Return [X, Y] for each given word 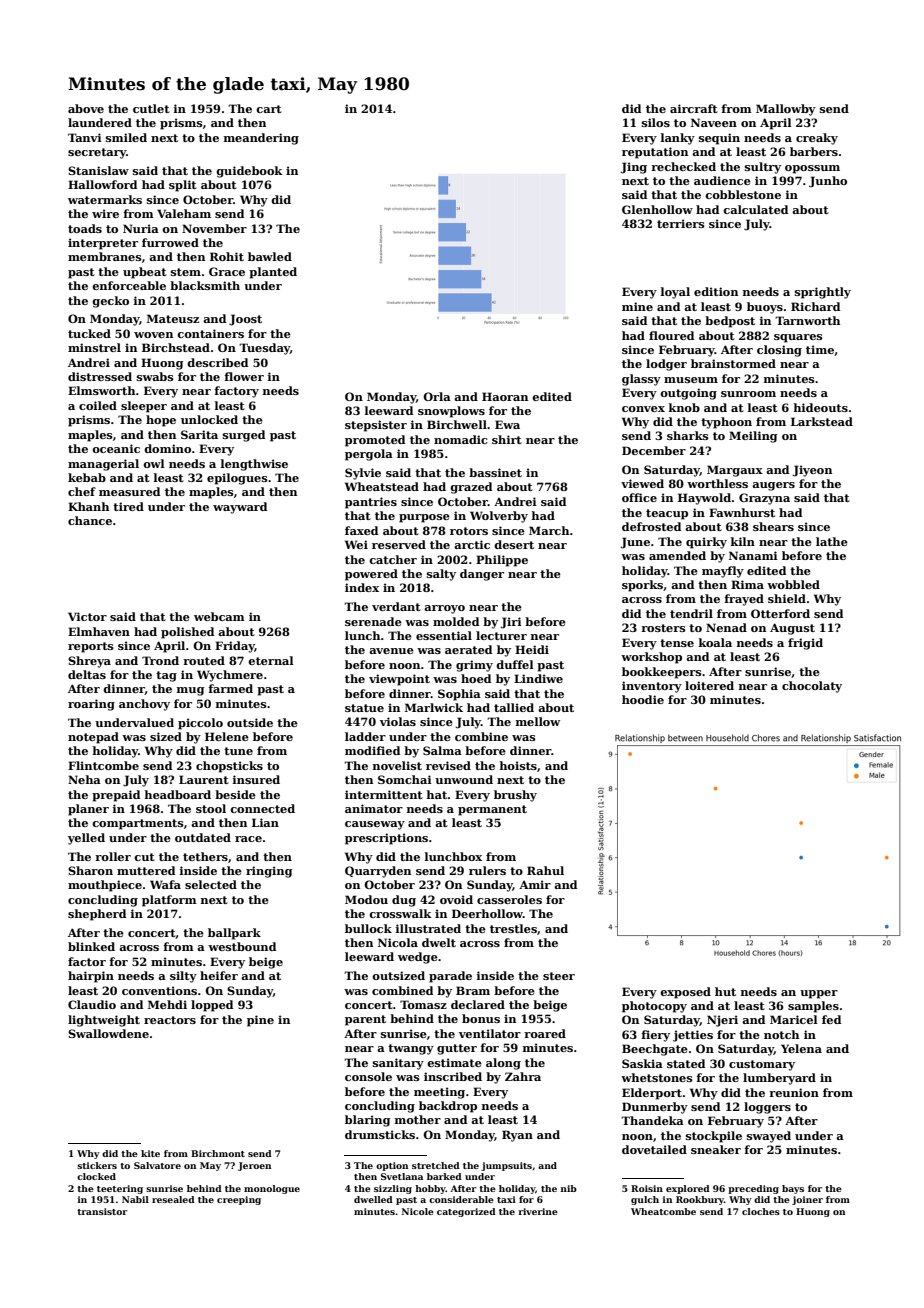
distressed [100, 376]
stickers [97, 1165]
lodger [666, 365]
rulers [487, 870]
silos [656, 122]
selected [211, 884]
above [86, 108]
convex [643, 409]
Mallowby [786, 110]
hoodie [643, 699]
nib [569, 1188]
